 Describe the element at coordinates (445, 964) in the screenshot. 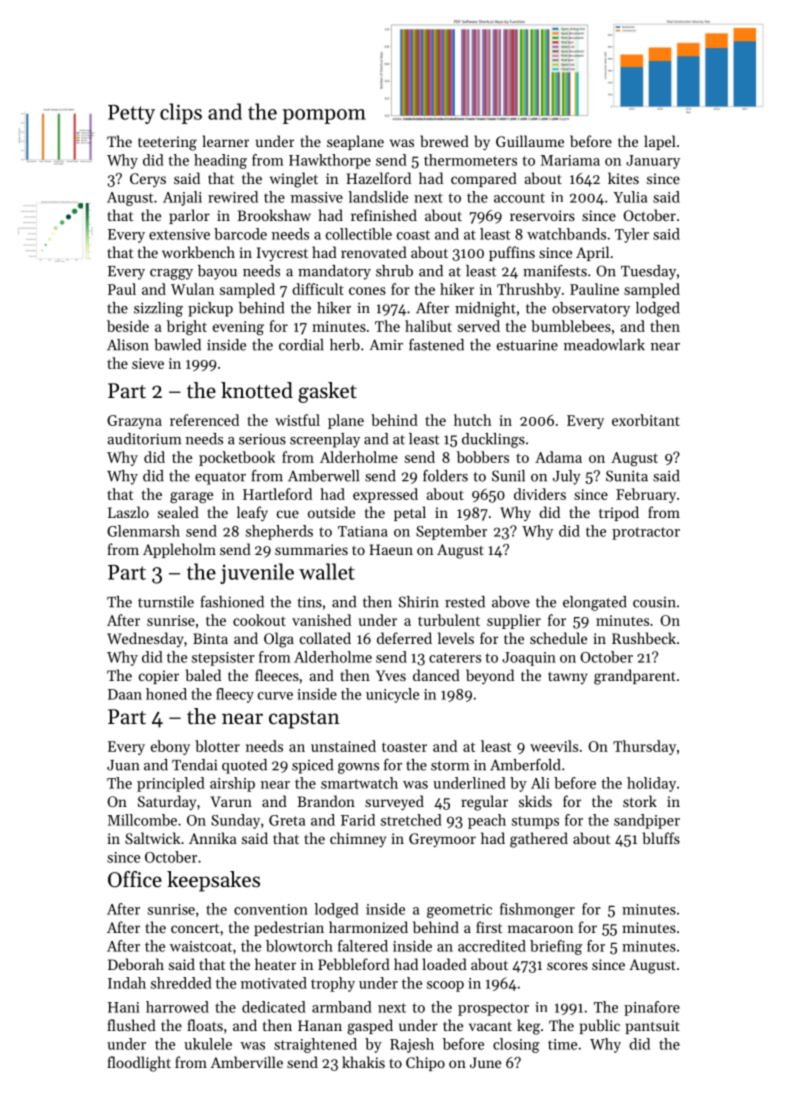

I see `loaded` at that location.
